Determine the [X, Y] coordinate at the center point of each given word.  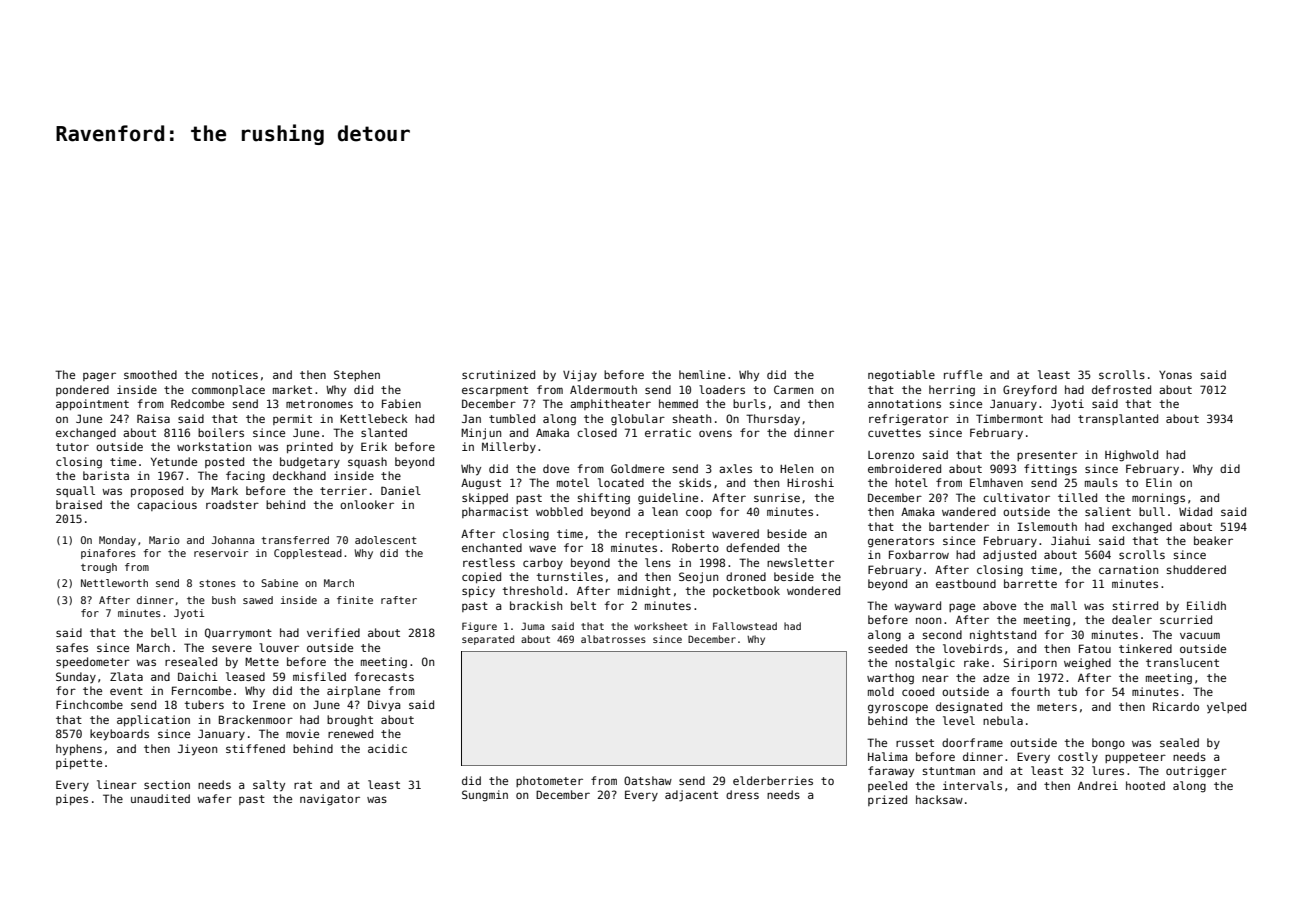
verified [333, 632]
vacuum [1200, 635]
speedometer [93, 662]
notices [235, 374]
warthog [890, 679]
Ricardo [1176, 706]
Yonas [1175, 375]
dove [556, 468]
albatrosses [613, 639]
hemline [702, 374]
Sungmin [485, 796]
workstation [214, 446]
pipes [72, 799]
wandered [969, 511]
